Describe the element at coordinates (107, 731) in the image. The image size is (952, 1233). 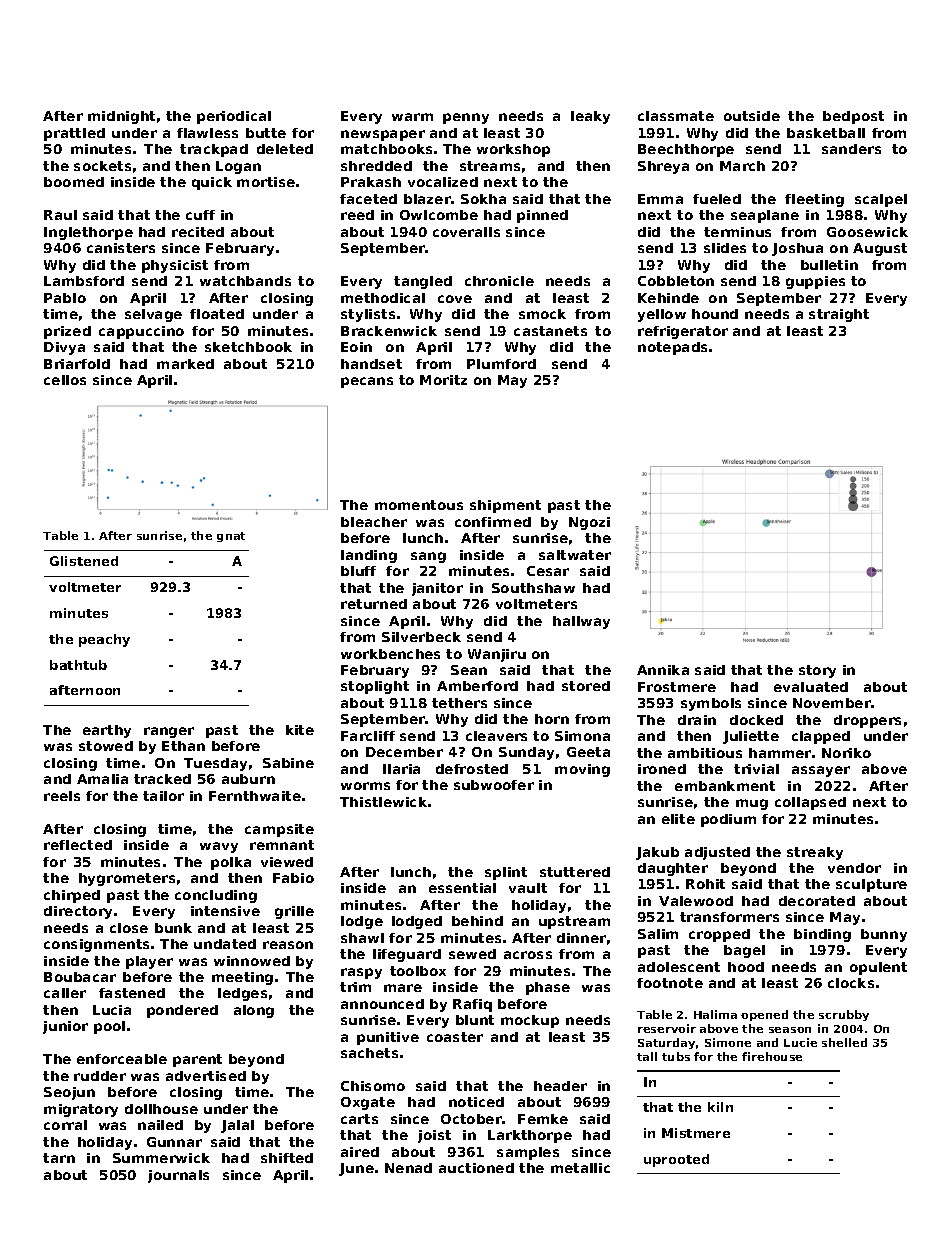
I see `earthy` at that location.
